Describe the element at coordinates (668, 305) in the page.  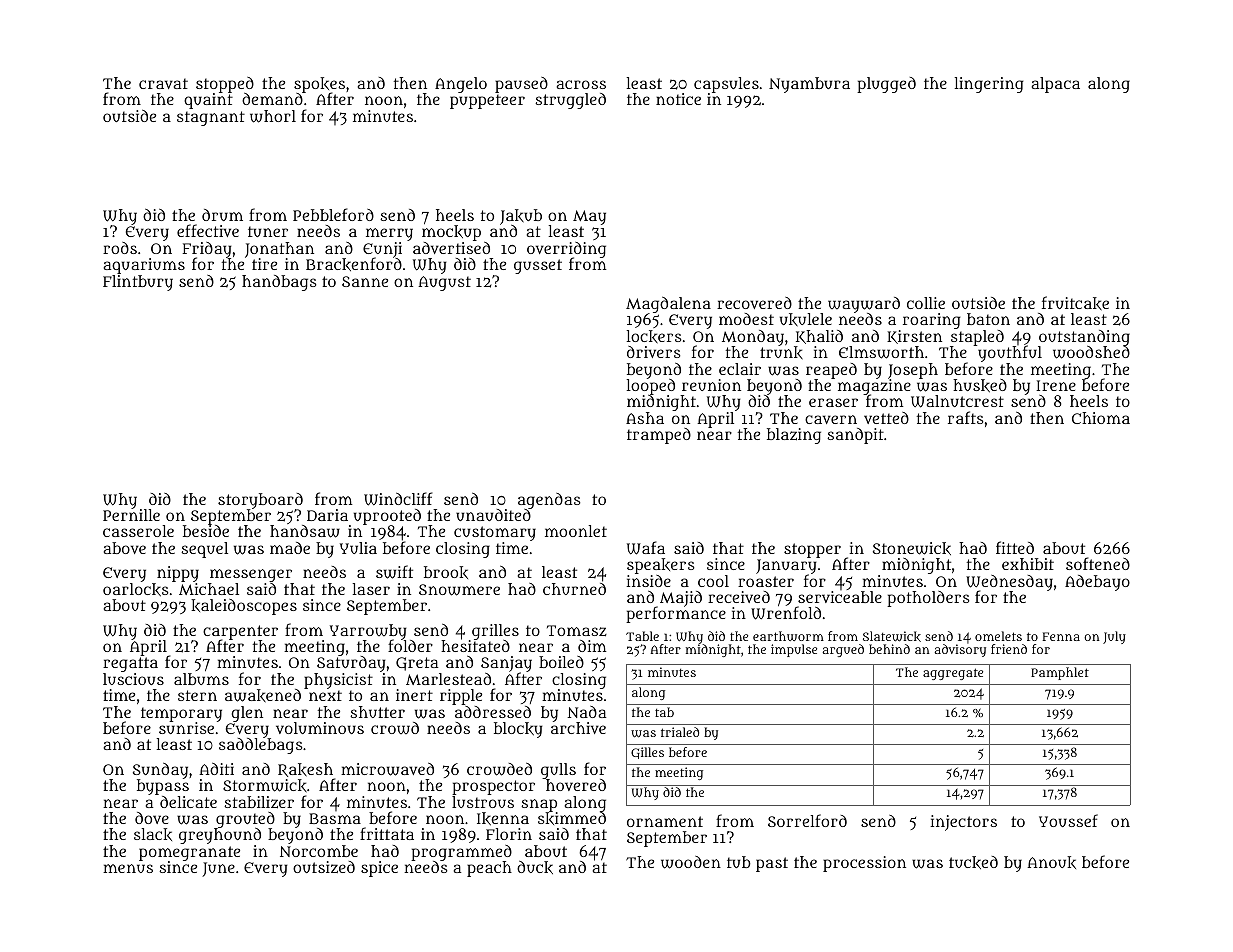
I see `Magdalena` at that location.
